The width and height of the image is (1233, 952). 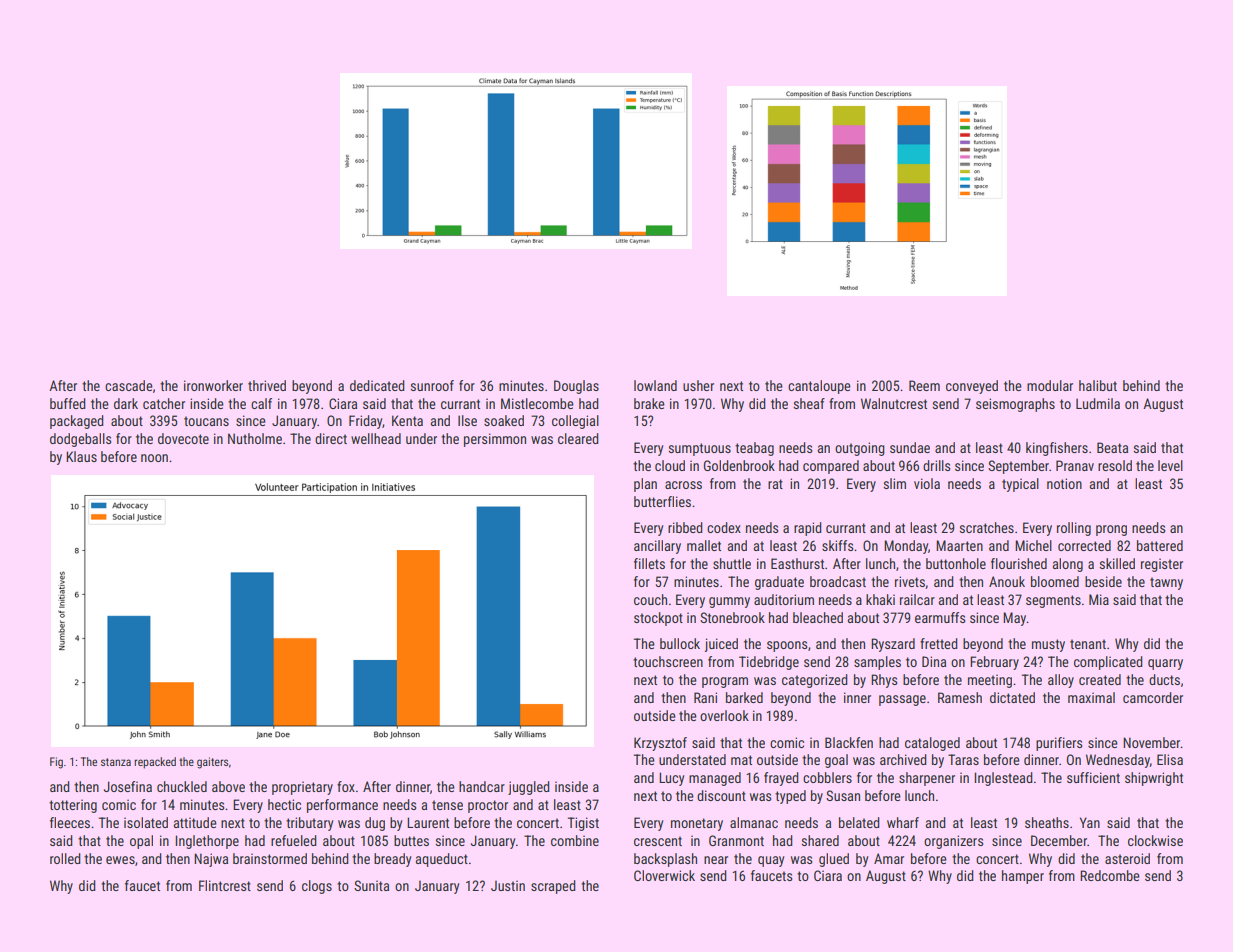 I want to click on Justin, so click(x=508, y=885).
